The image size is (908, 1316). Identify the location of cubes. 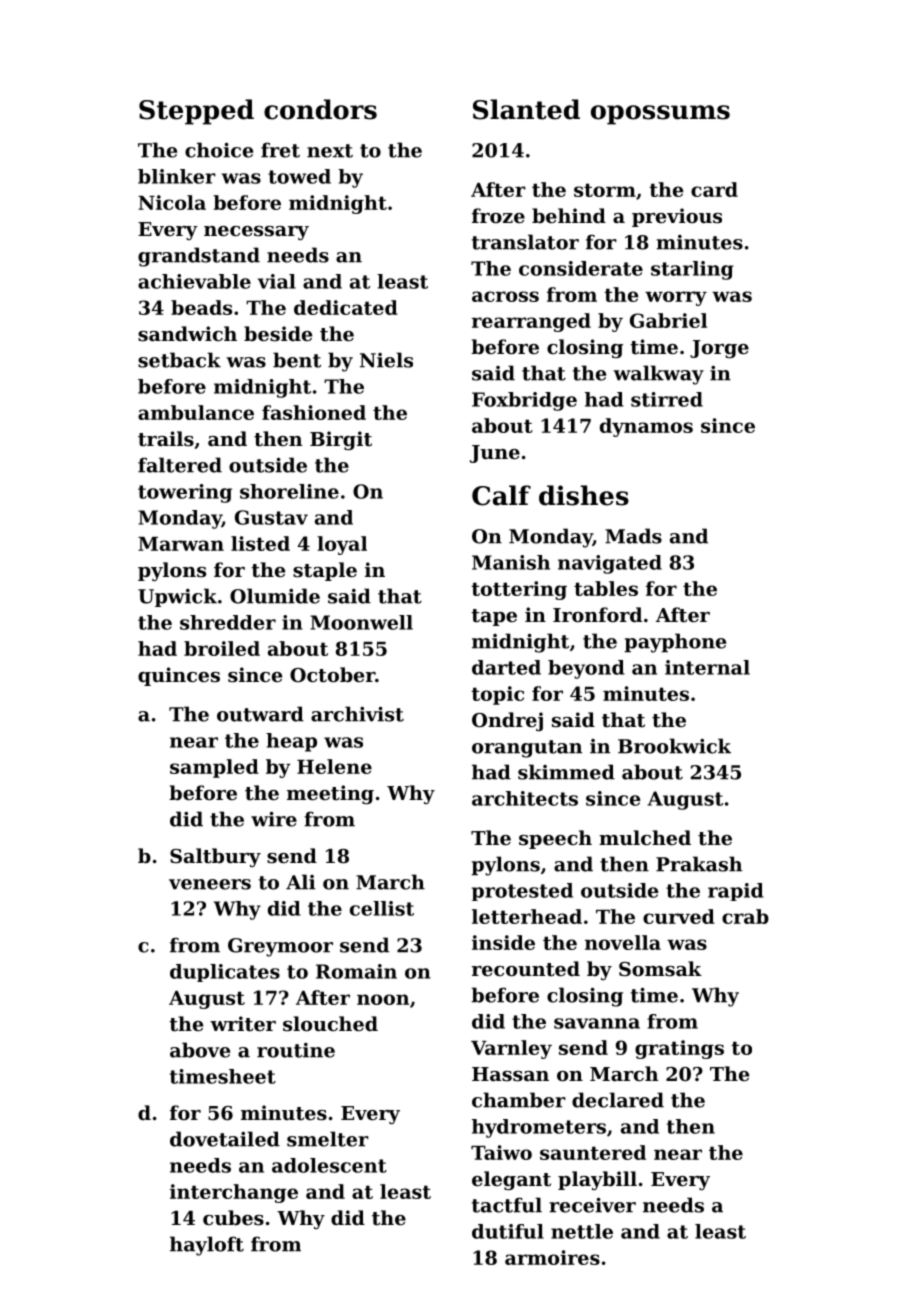
(233, 1218).
